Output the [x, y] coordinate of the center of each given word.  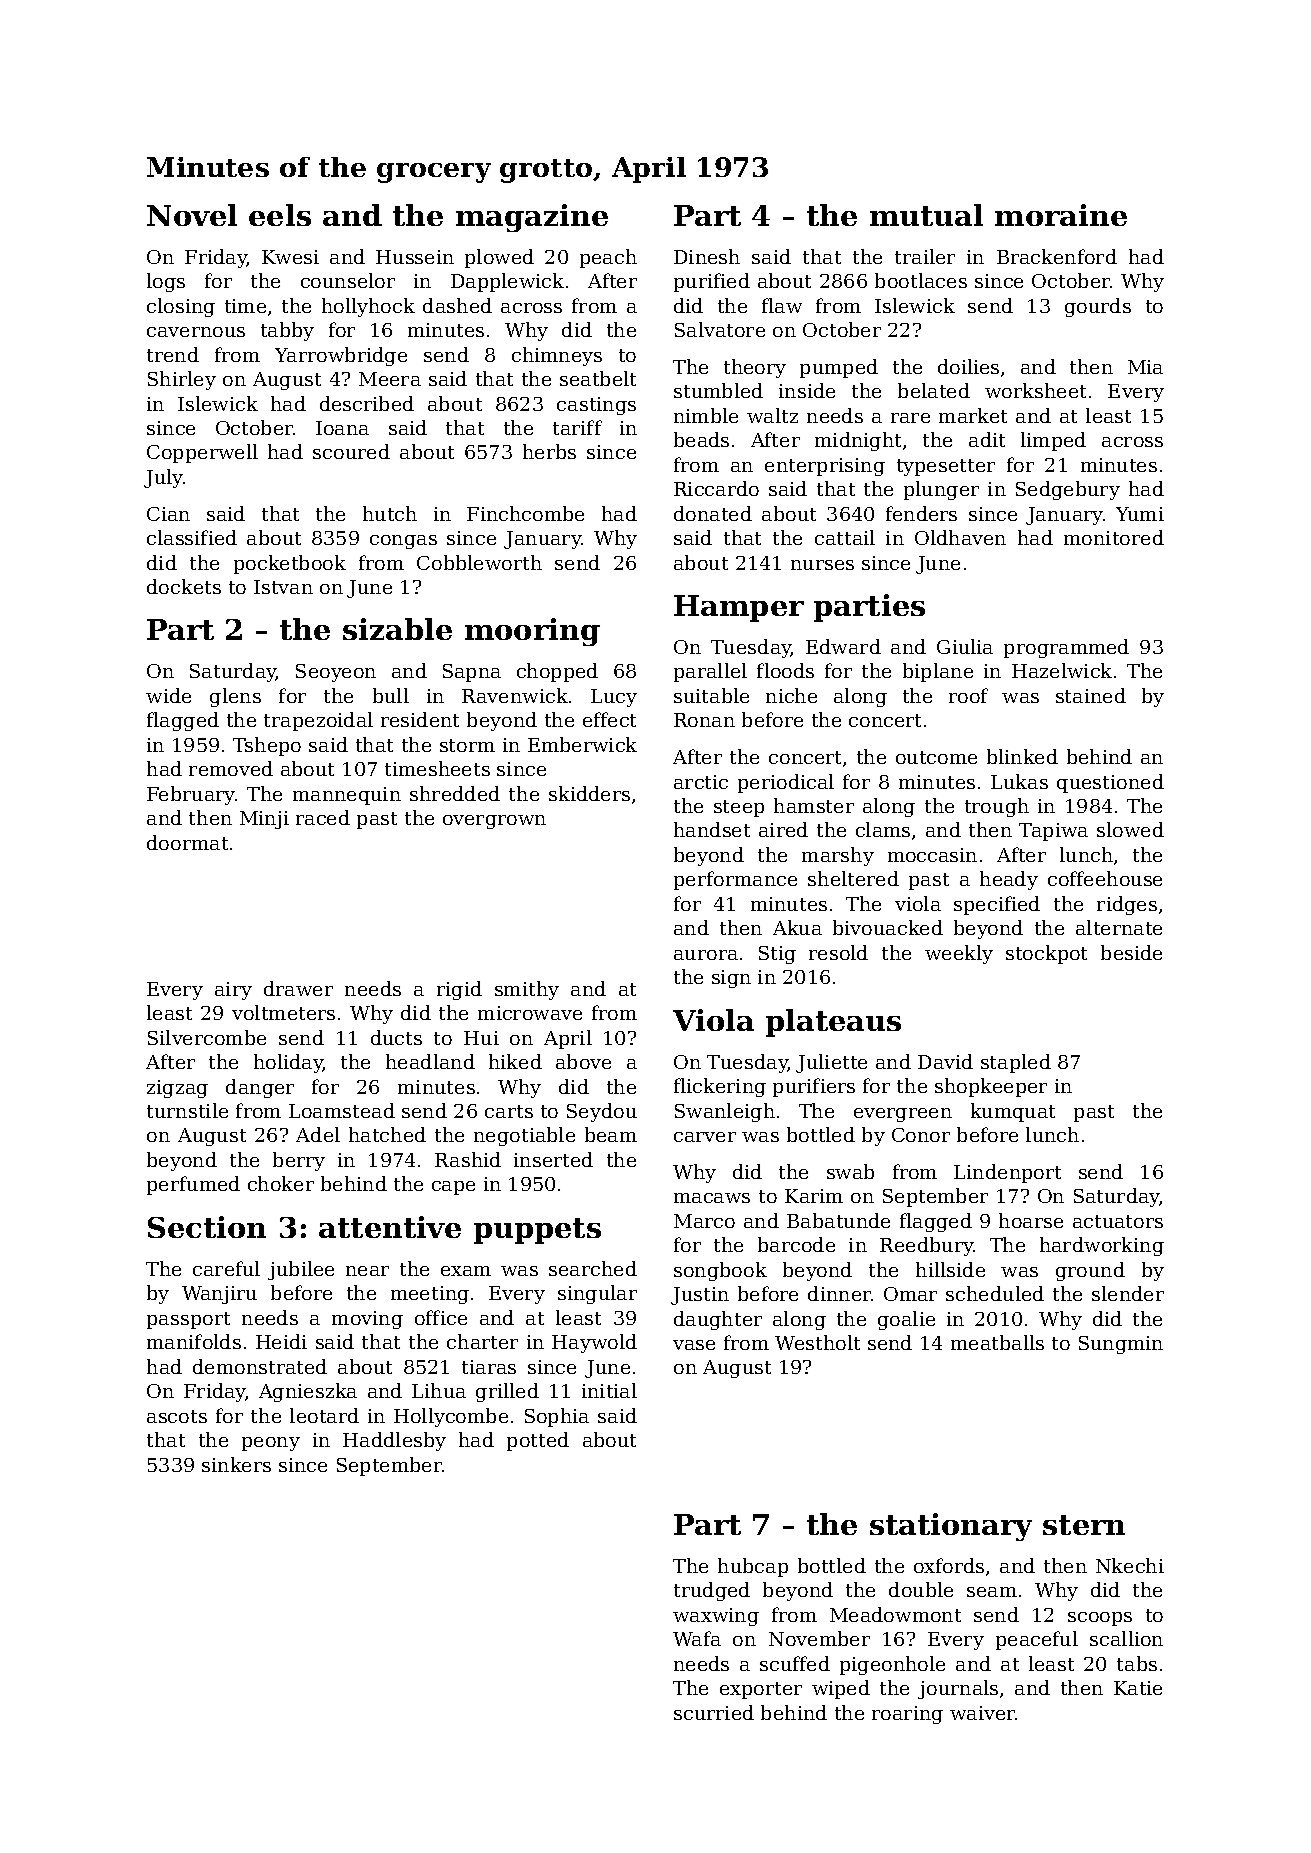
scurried [714, 1712]
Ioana [342, 428]
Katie [1138, 1688]
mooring [532, 632]
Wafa [697, 1638]
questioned [1110, 783]
